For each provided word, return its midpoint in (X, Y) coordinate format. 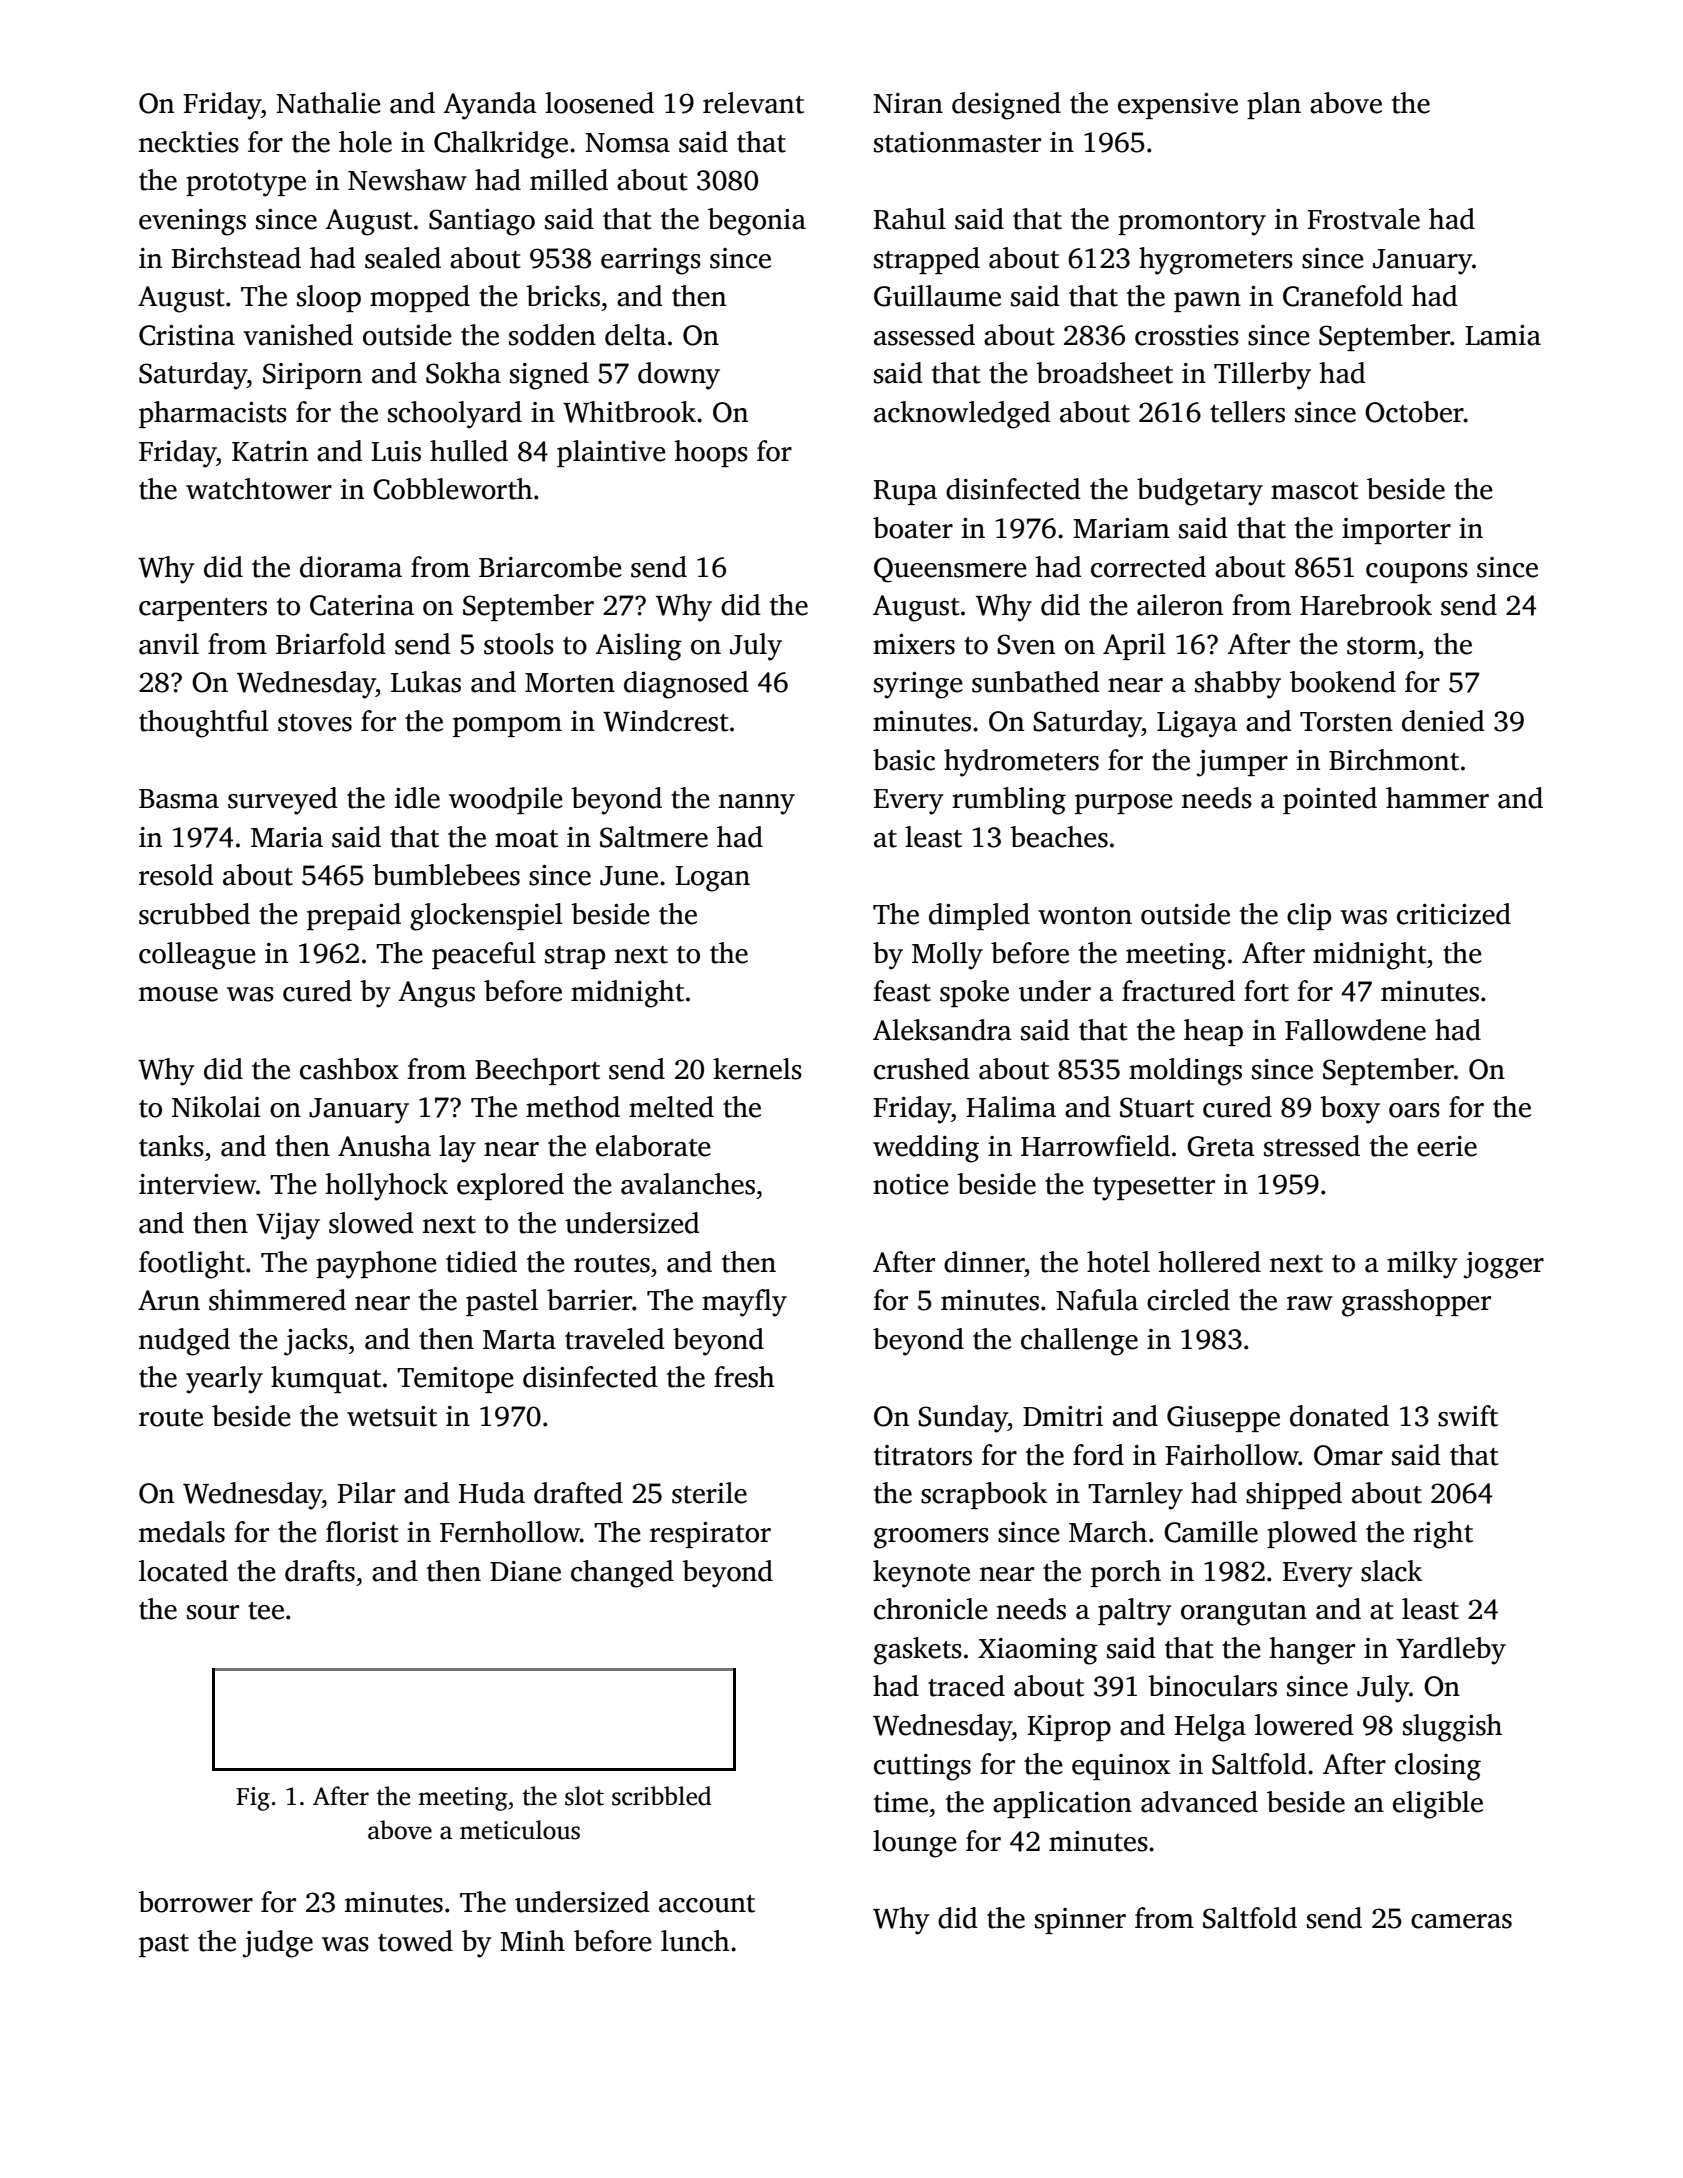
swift (1468, 1416)
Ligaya (1197, 724)
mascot (1315, 491)
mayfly (744, 1303)
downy (679, 376)
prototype (246, 185)
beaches (1059, 837)
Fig (253, 1799)
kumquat (326, 1379)
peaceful (484, 955)
